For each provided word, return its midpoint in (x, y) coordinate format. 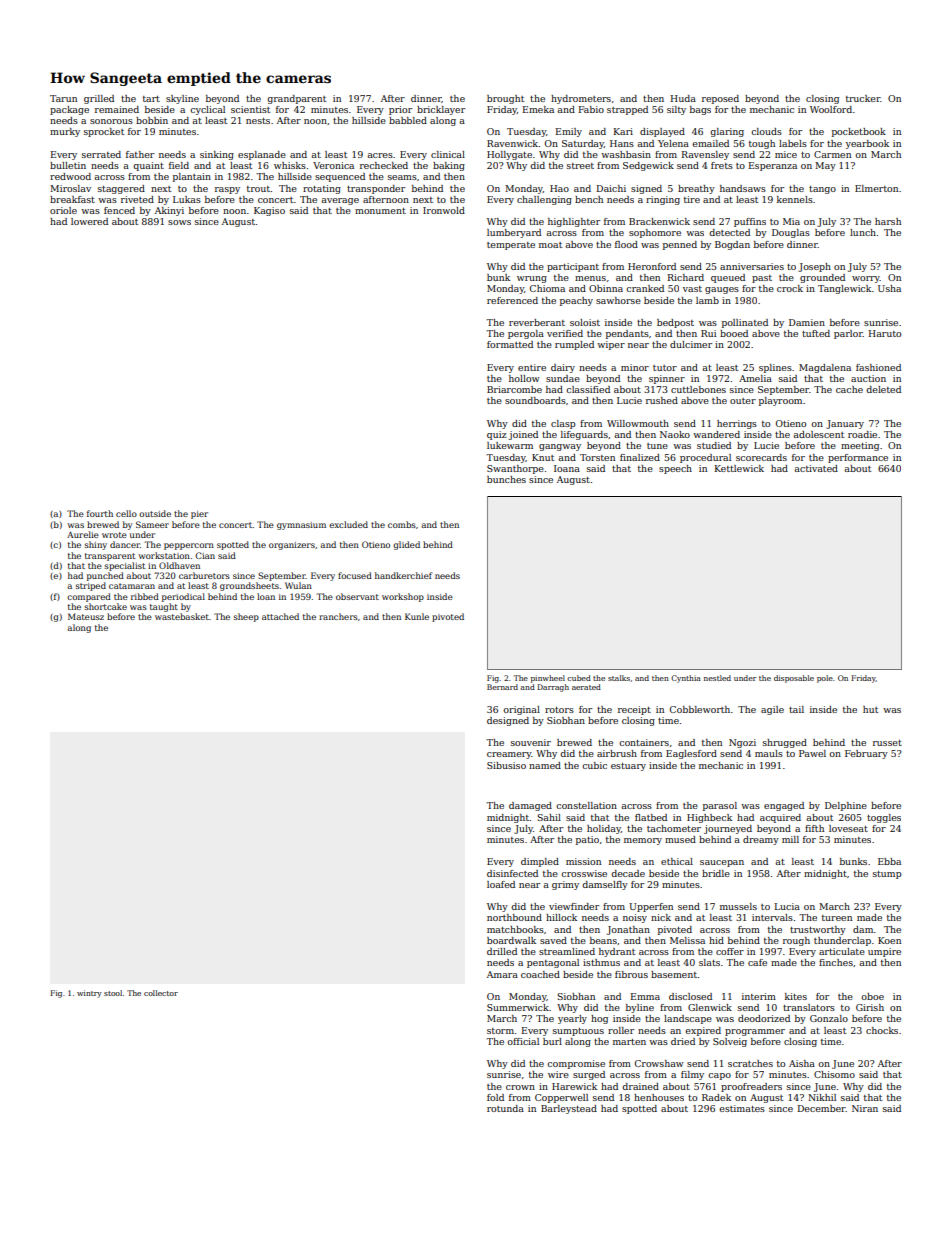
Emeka (538, 109)
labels (793, 143)
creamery (509, 755)
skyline (182, 99)
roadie (862, 434)
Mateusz (86, 616)
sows (179, 222)
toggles (884, 818)
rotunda (505, 1108)
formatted (510, 344)
